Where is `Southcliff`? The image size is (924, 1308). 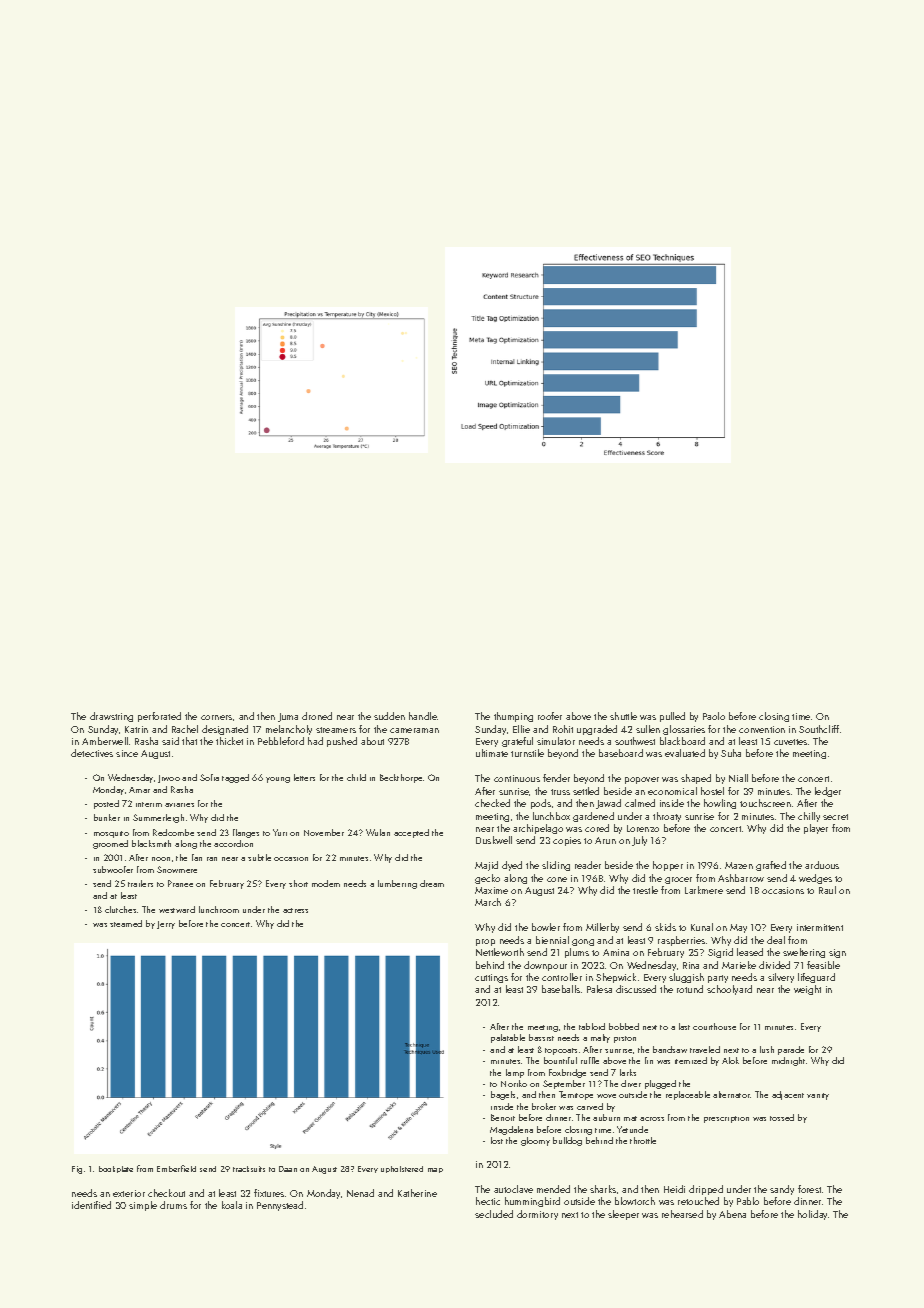 Southcliff is located at coordinates (819, 729).
